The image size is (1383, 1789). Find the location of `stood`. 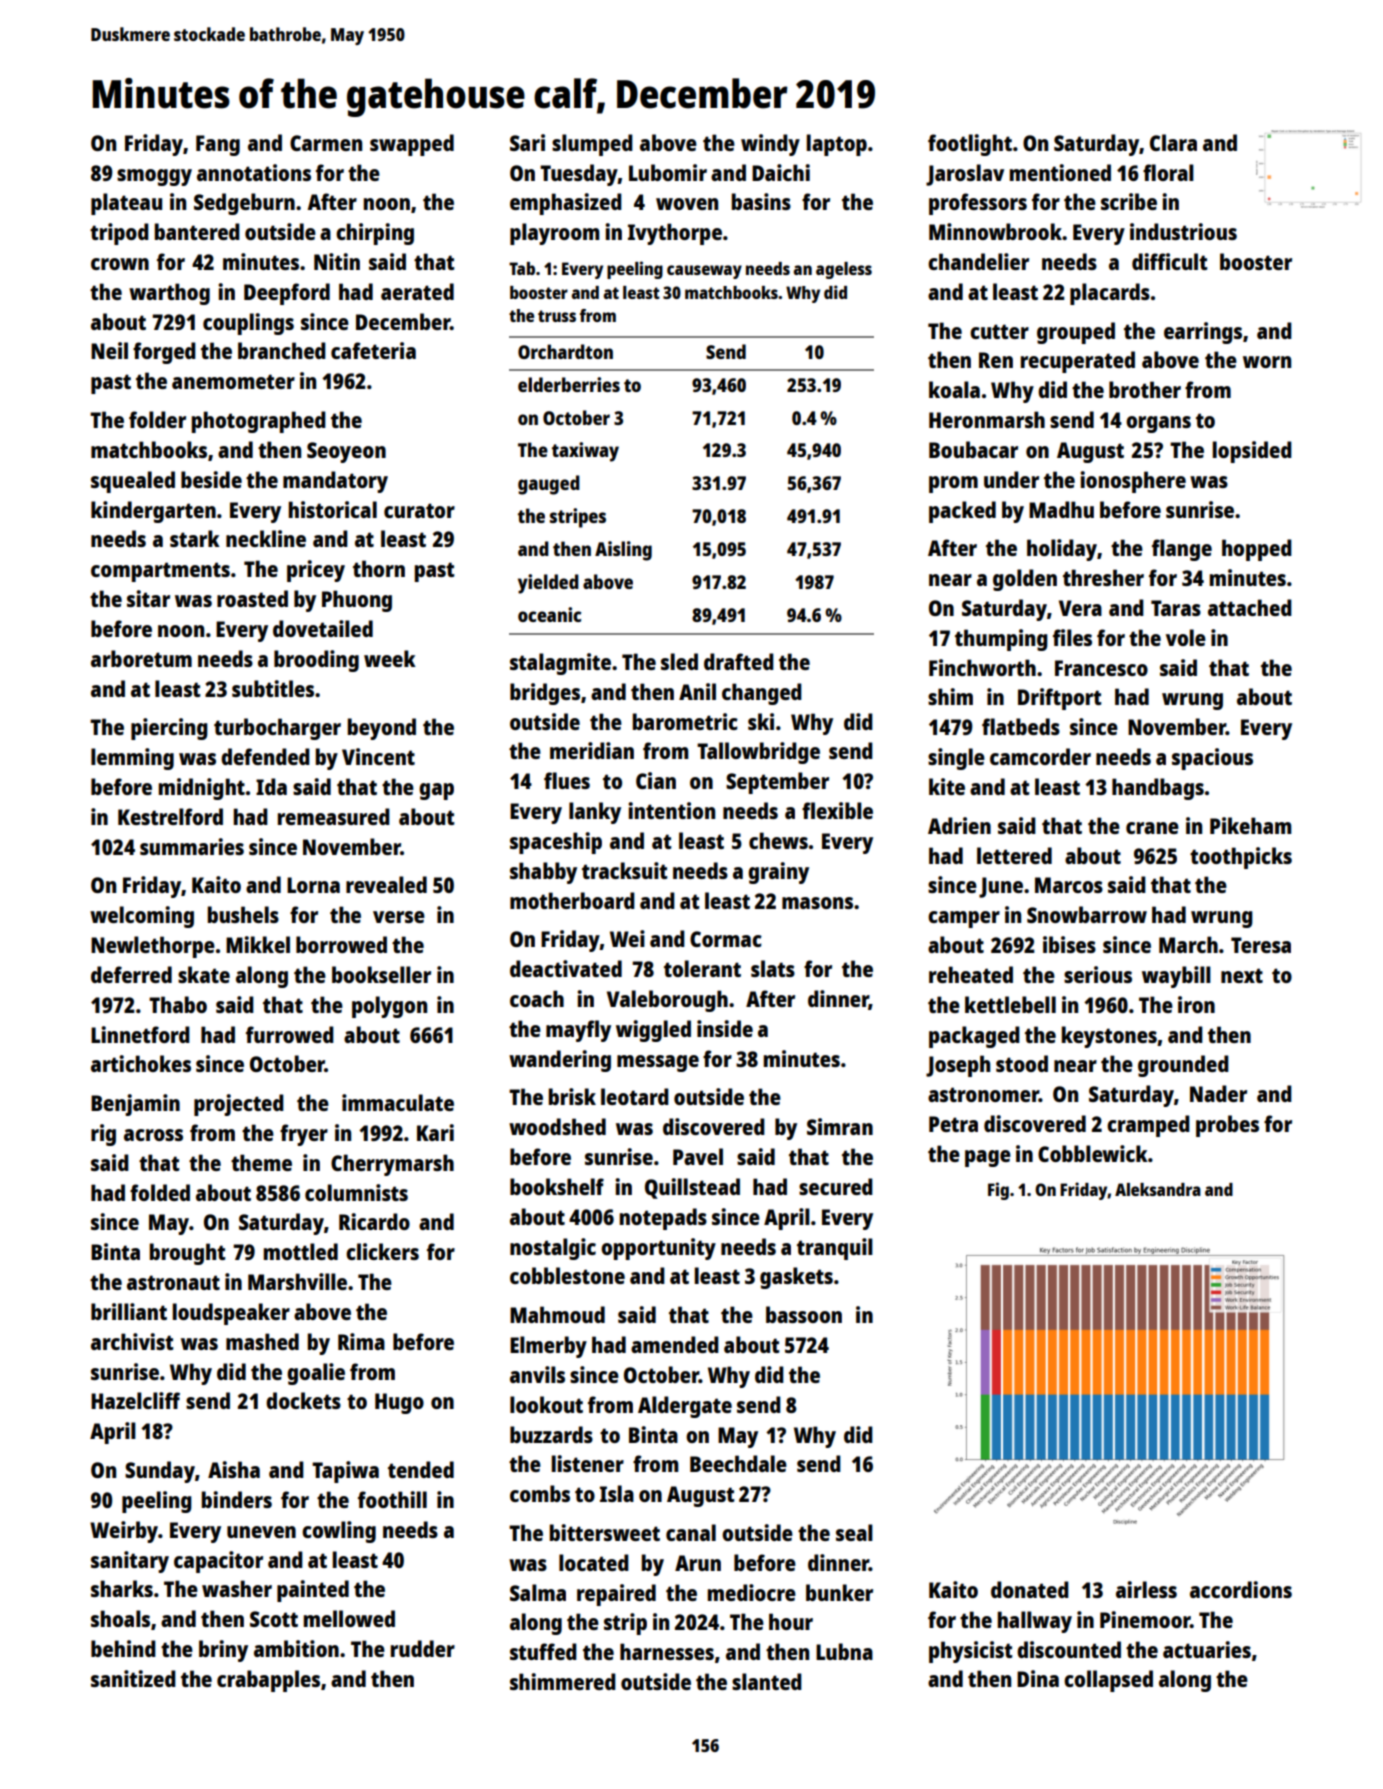

stood is located at coordinates (1022, 1063).
